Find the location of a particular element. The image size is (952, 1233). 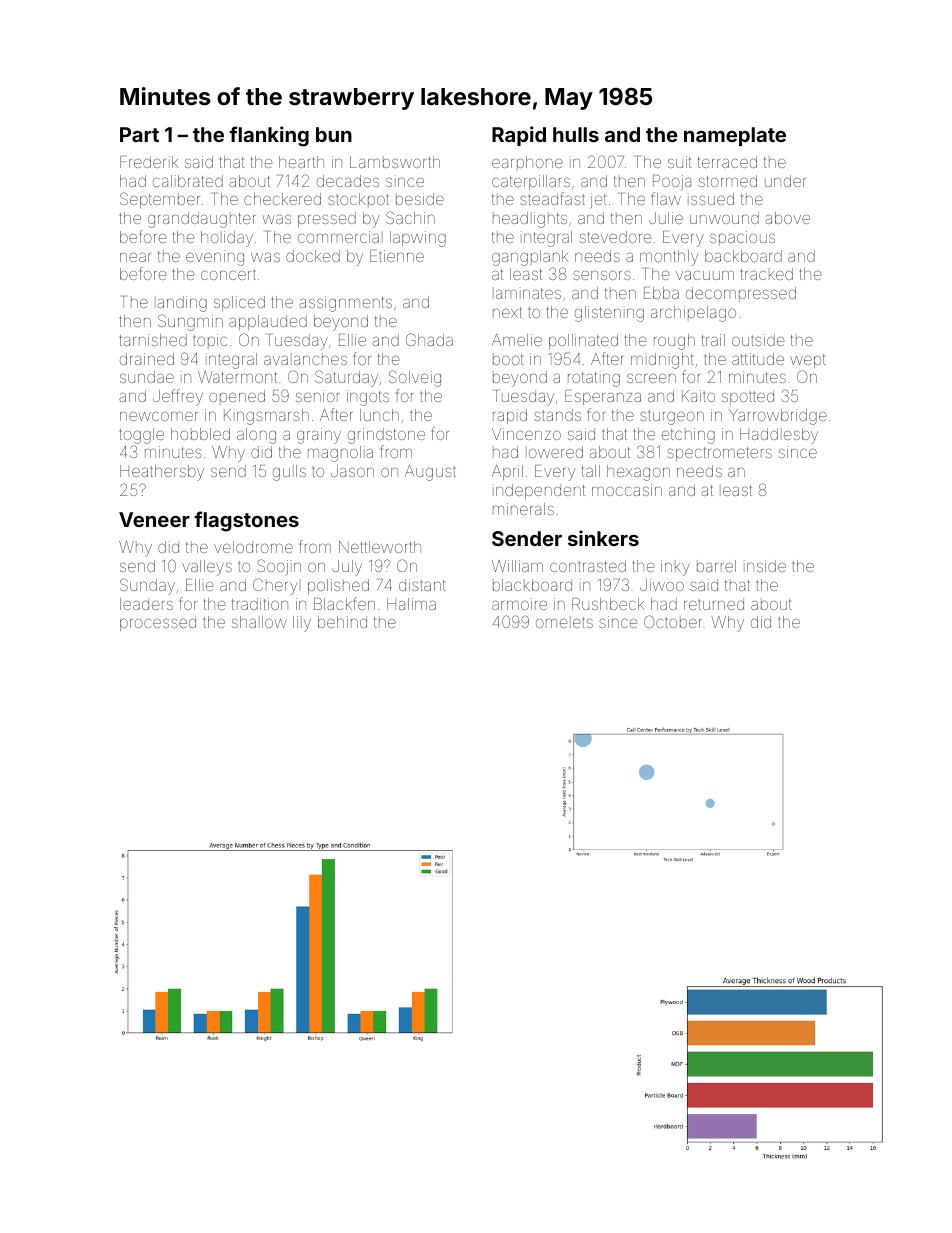

granddaughter is located at coordinates (201, 220).
